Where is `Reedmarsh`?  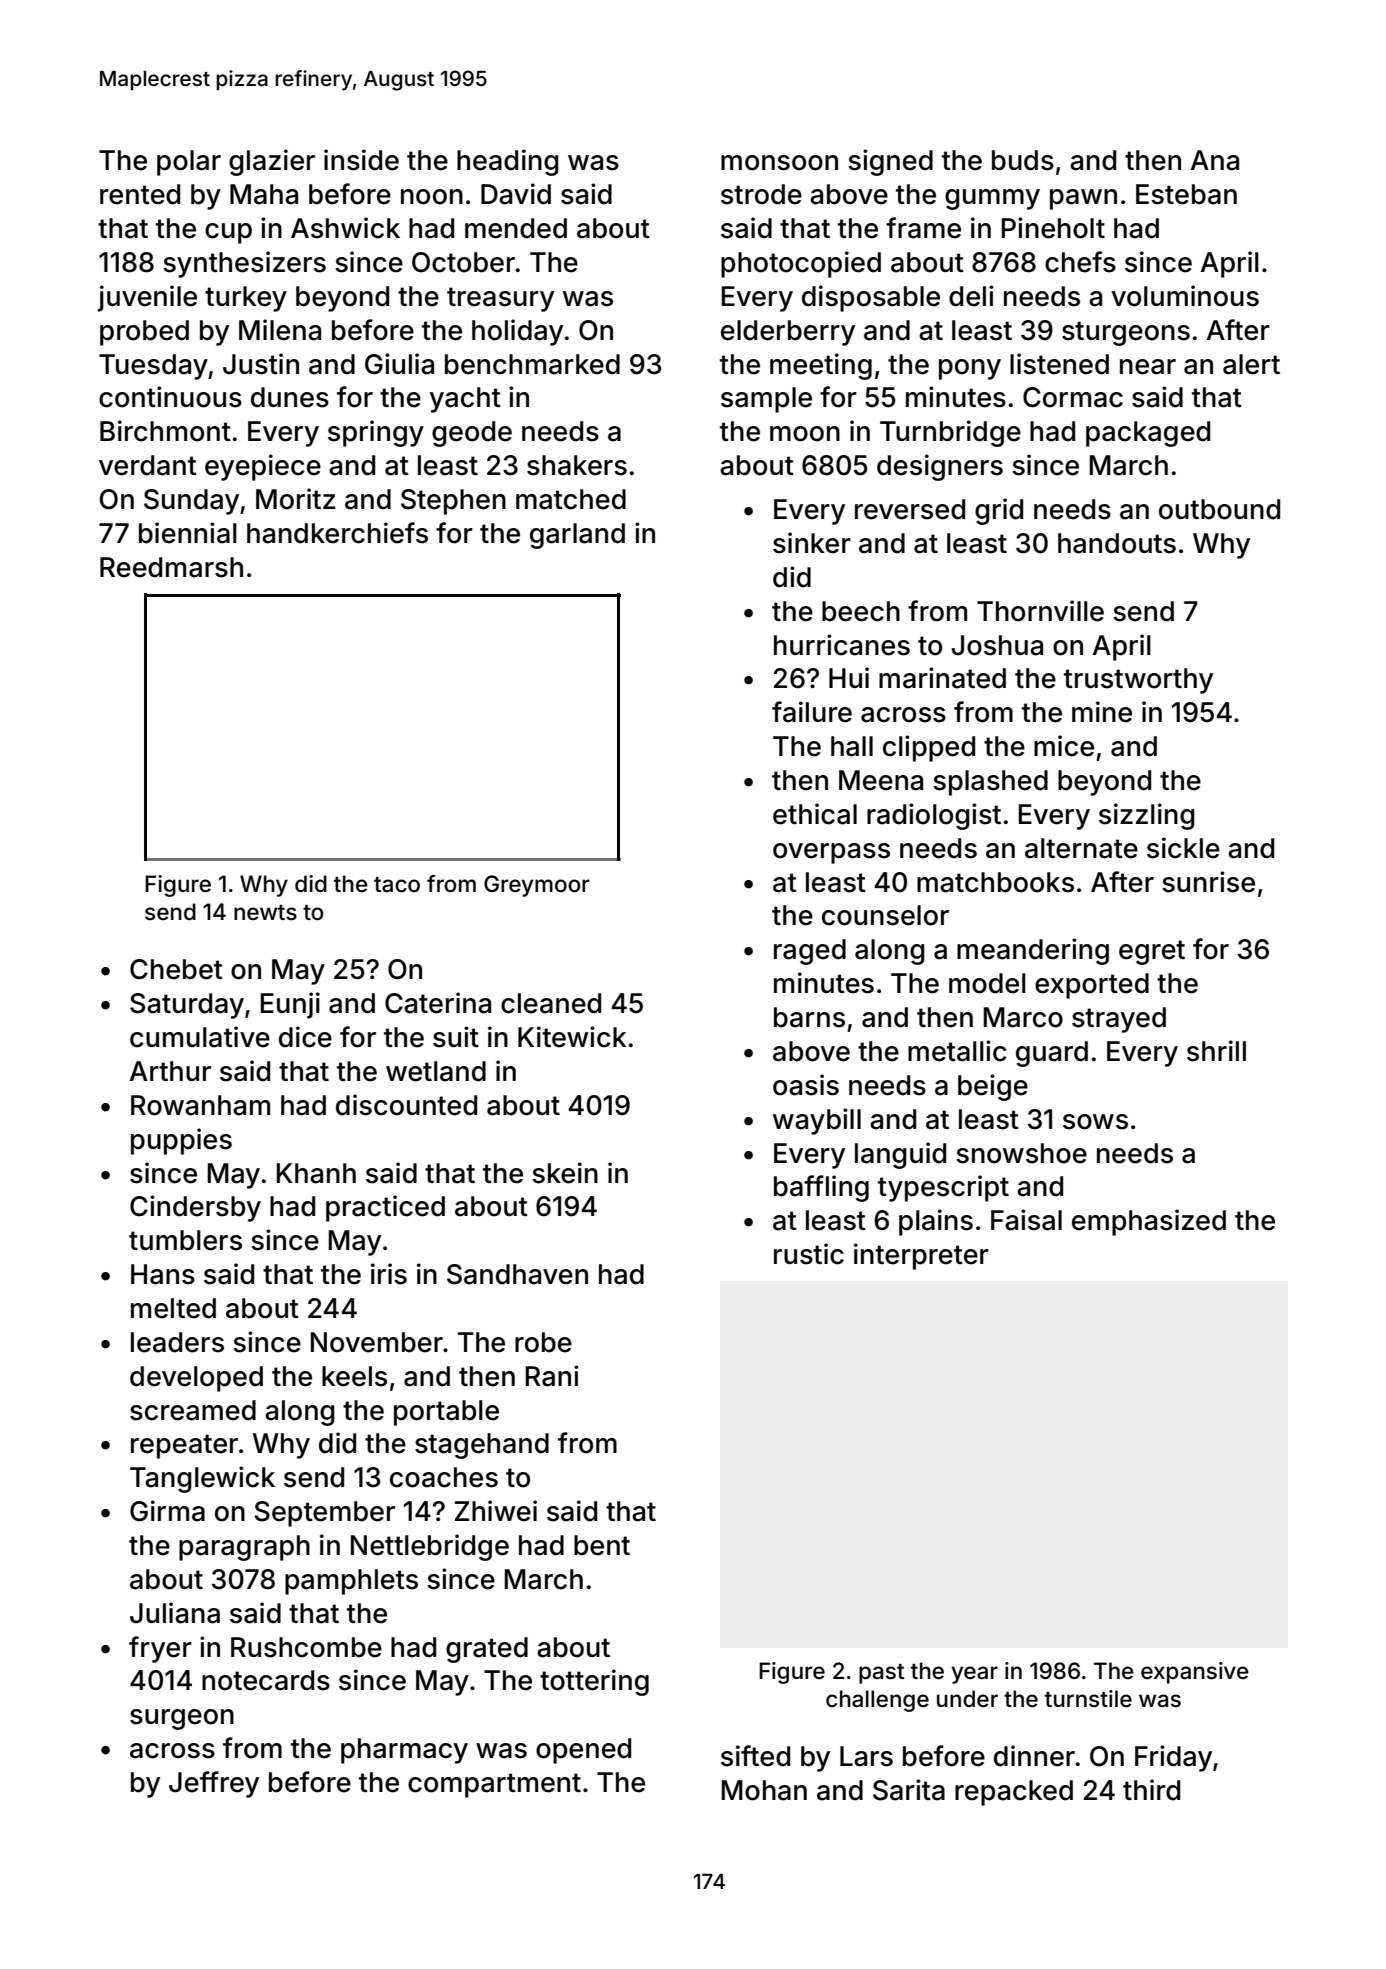
Reedmarsh is located at coordinates (171, 567).
